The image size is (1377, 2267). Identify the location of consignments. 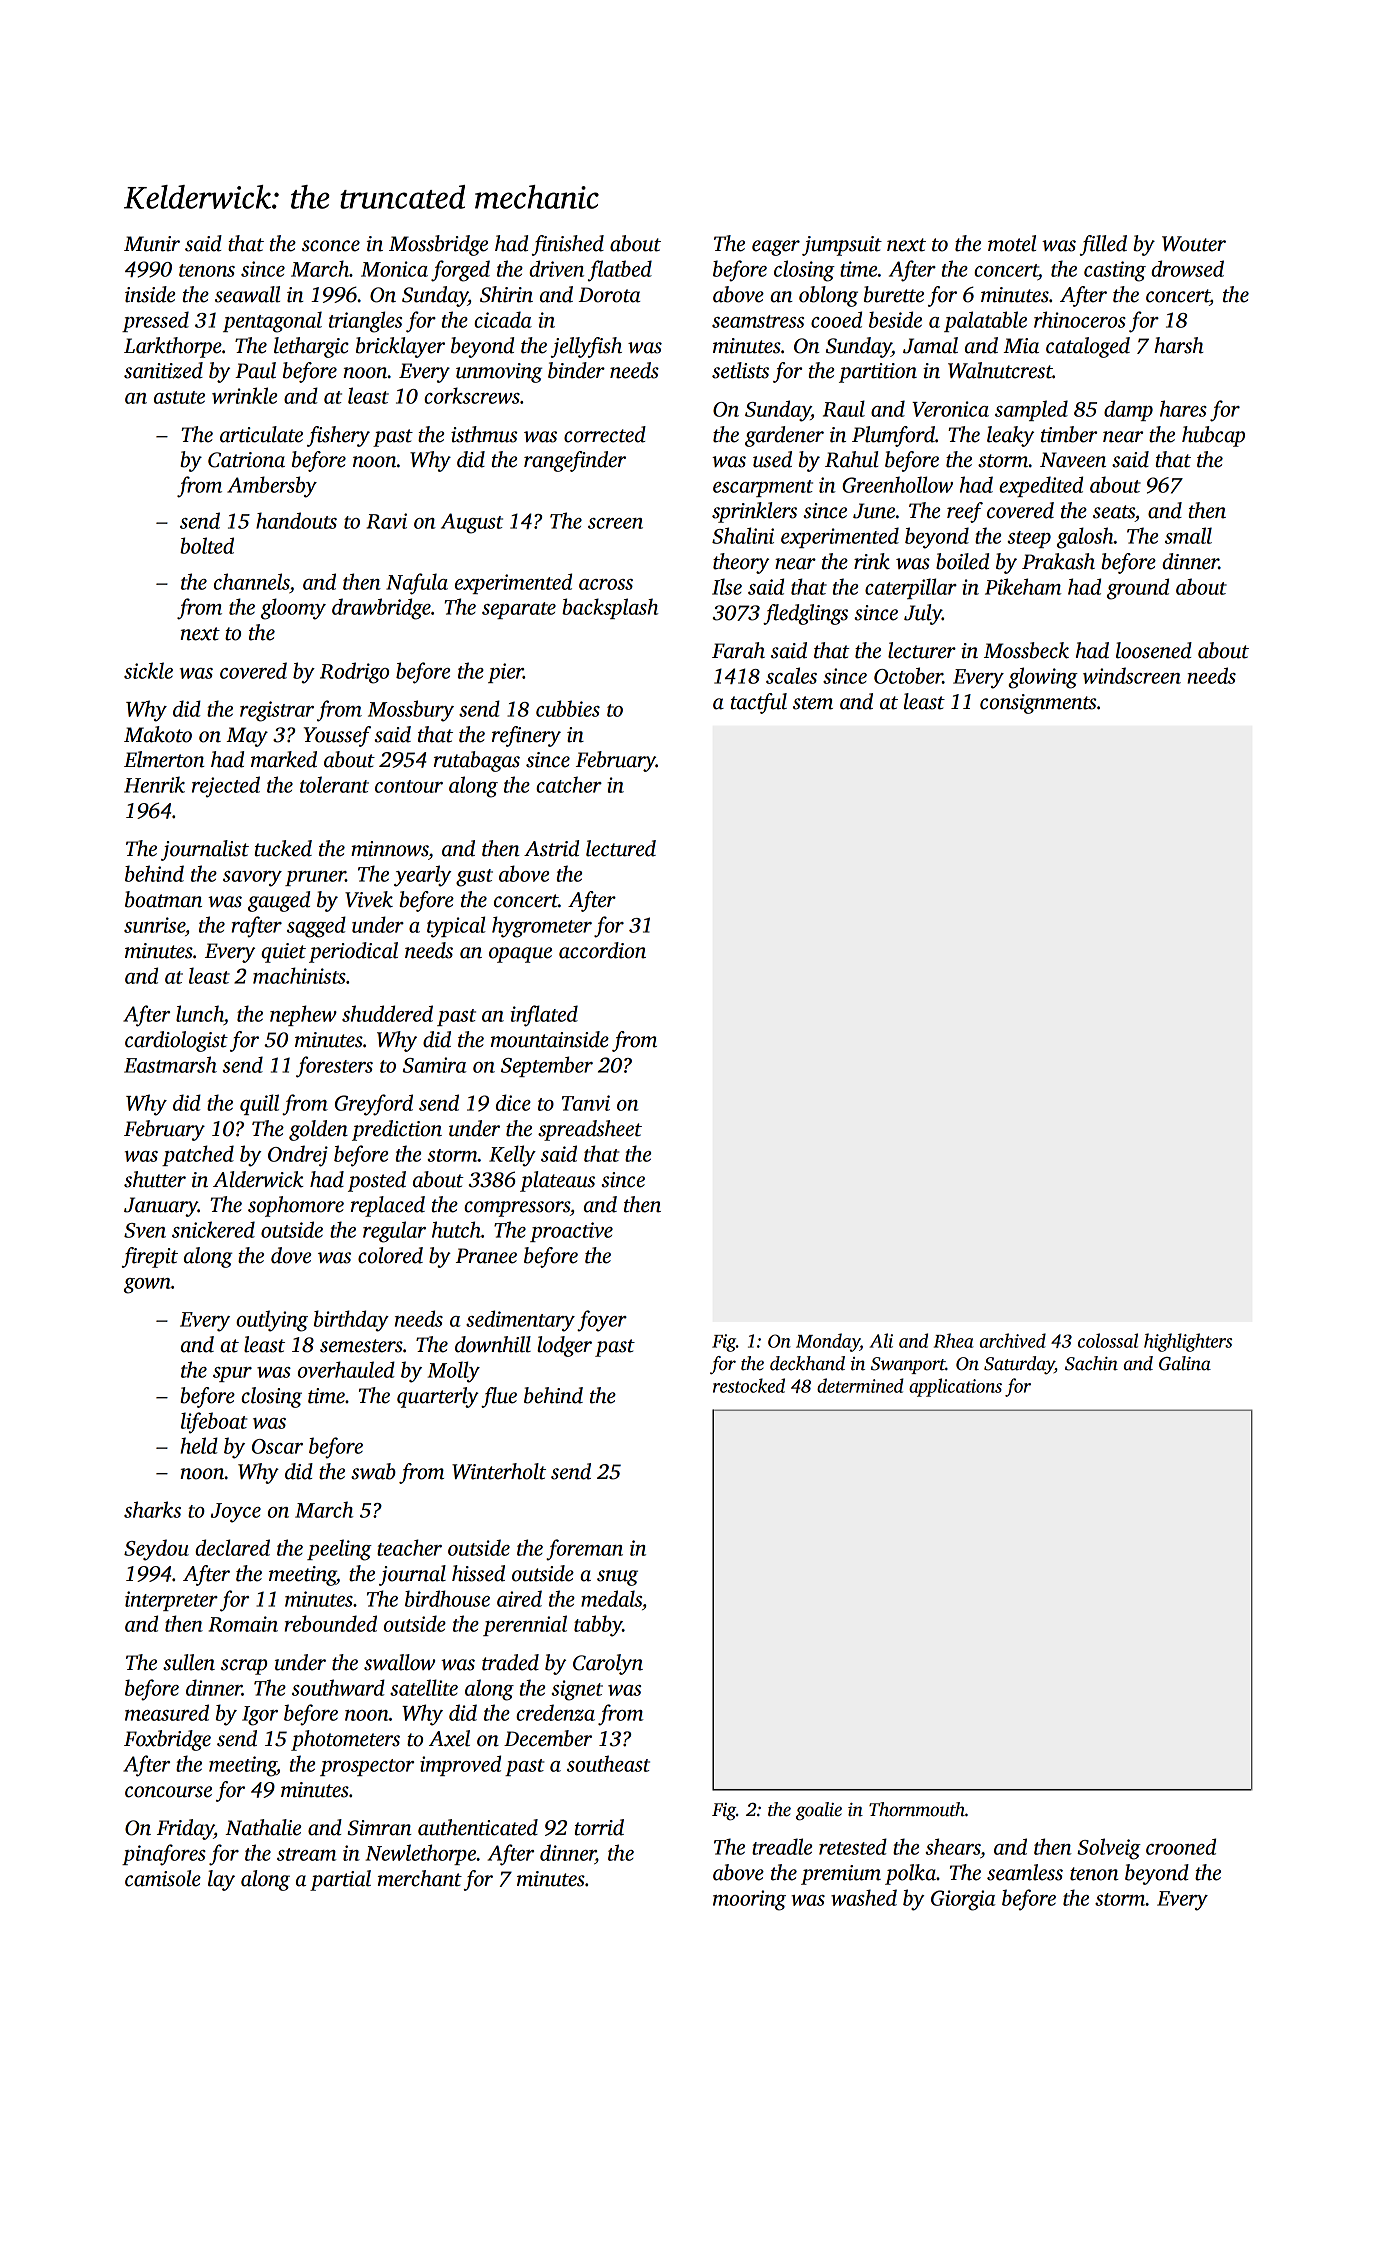
(1038, 704).
